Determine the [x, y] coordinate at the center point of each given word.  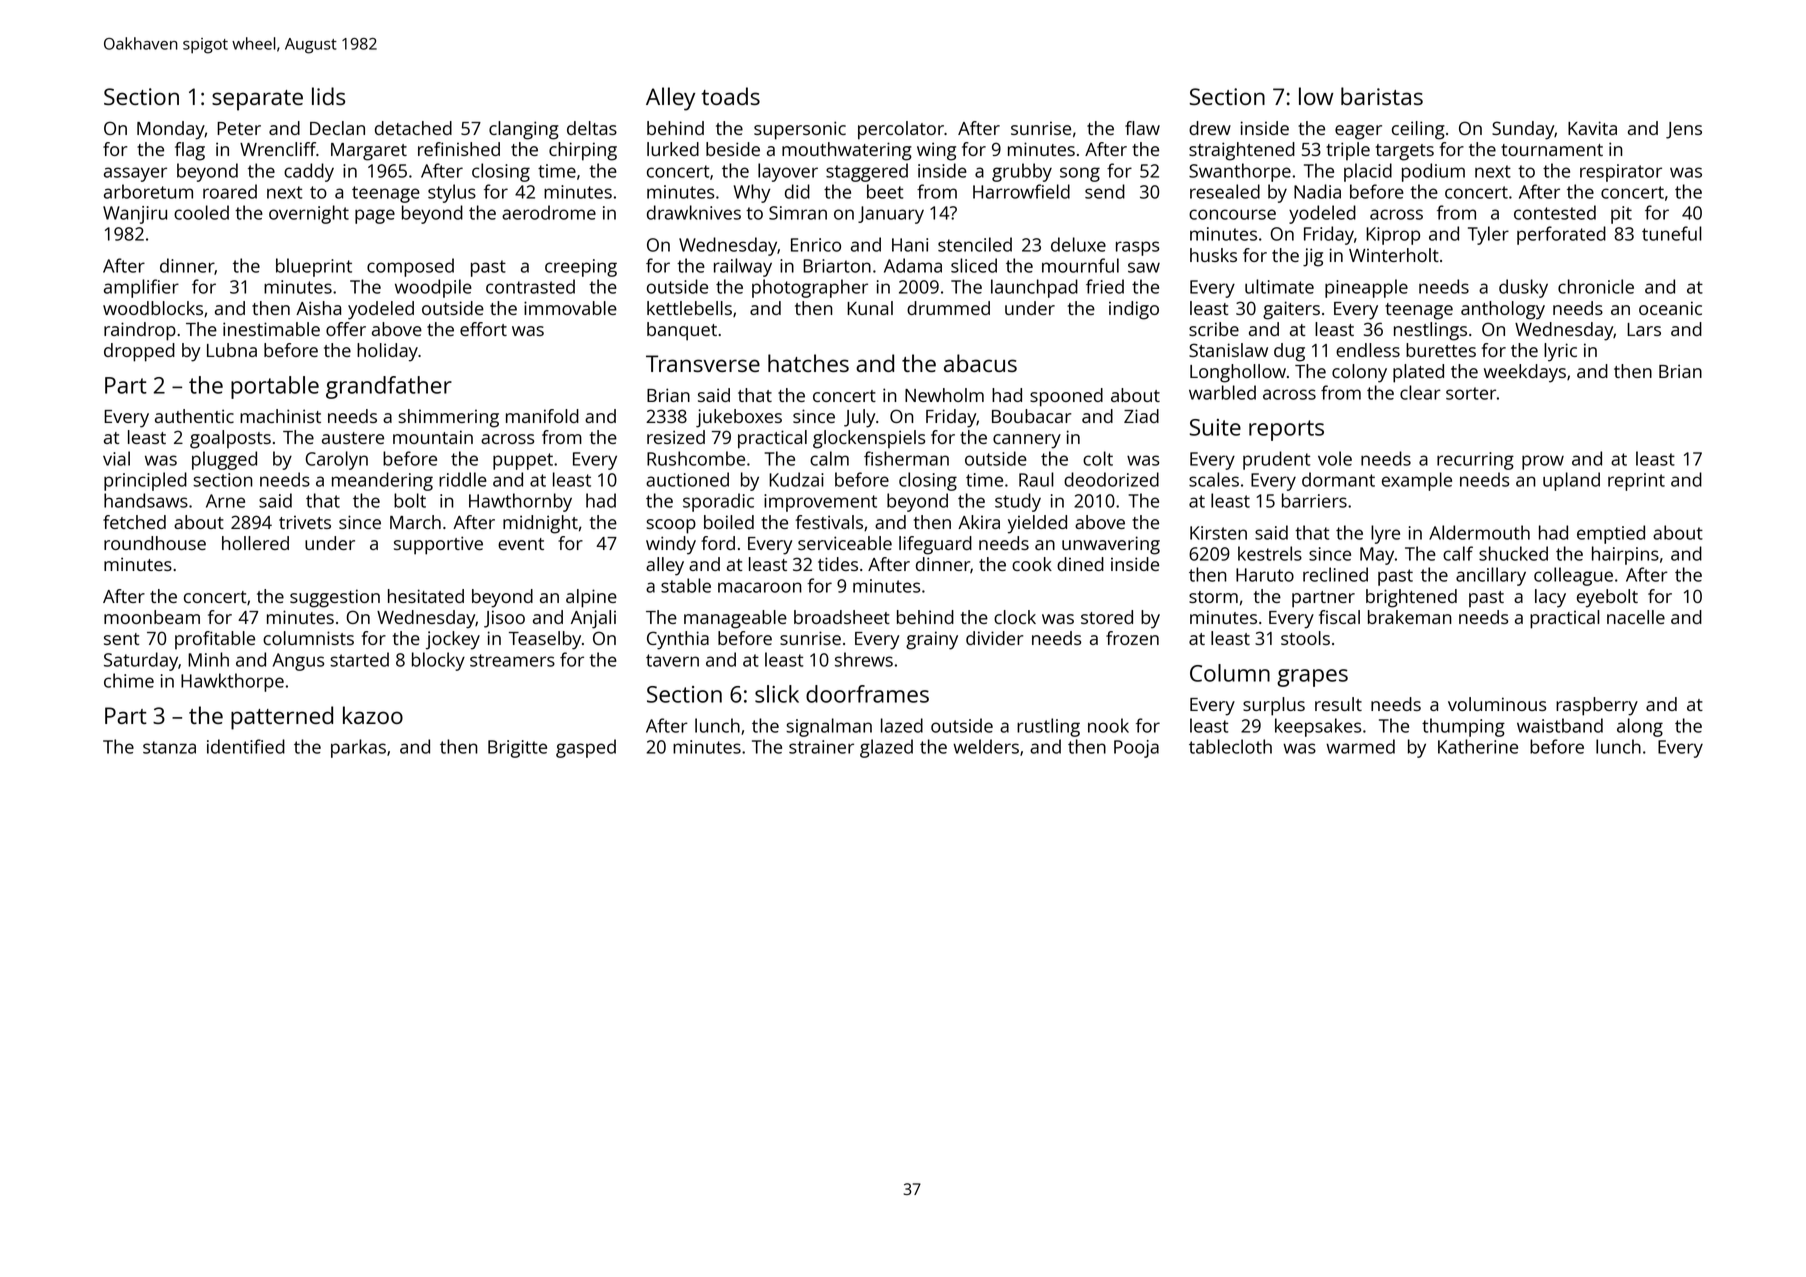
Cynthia [678, 640]
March [415, 522]
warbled [1222, 392]
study [1018, 502]
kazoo [373, 715]
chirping [583, 151]
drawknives [694, 212]
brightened [1411, 598]
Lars [1644, 329]
